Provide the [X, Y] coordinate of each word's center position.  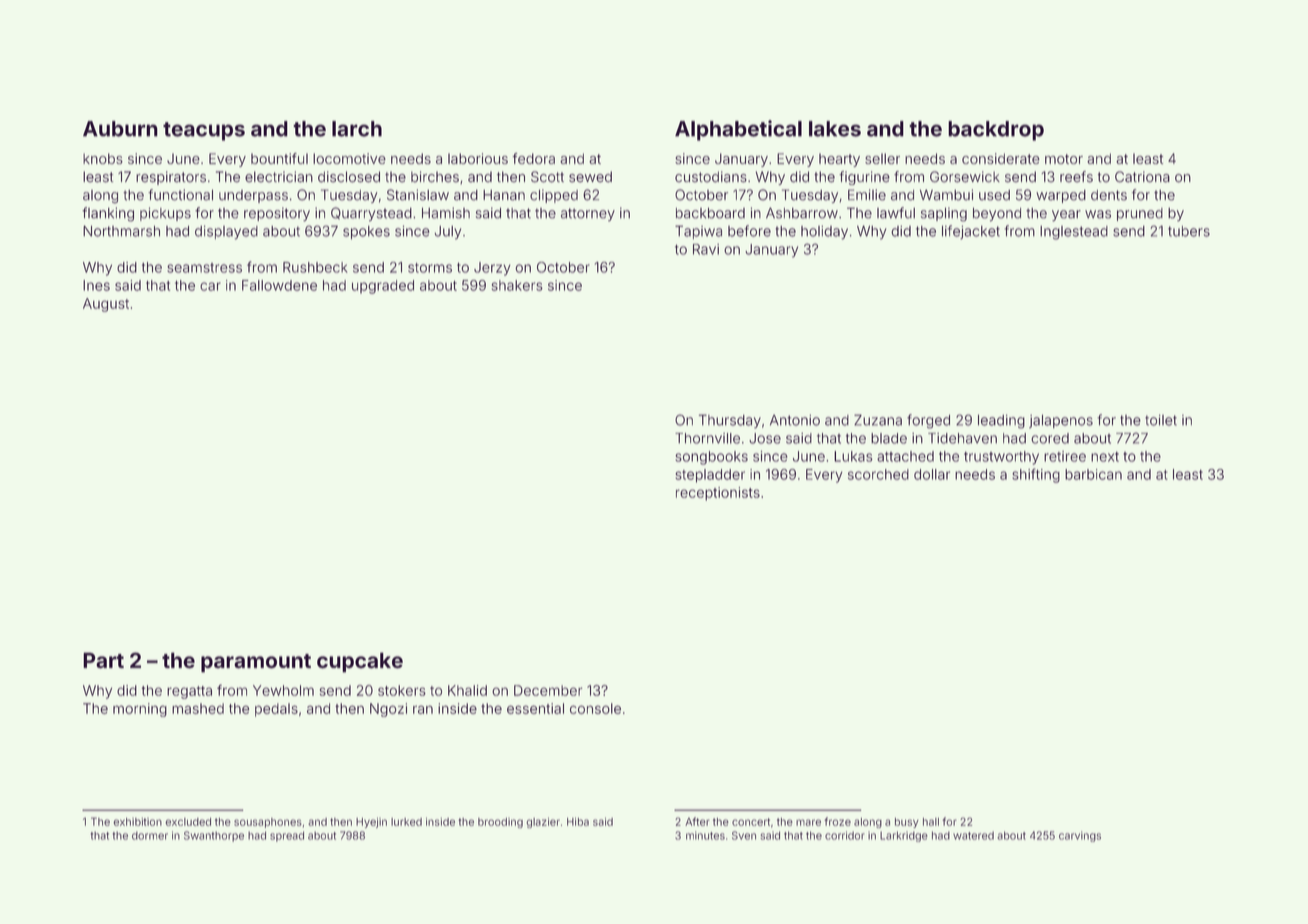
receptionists [718, 494]
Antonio [795, 420]
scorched [878, 474]
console [595, 708]
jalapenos [1061, 421]
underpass [253, 196]
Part [103, 660]
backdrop [996, 131]
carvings [1080, 836]
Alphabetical [738, 130]
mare [808, 822]
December [548, 690]
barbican [1093, 474]
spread [287, 836]
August [106, 305]
